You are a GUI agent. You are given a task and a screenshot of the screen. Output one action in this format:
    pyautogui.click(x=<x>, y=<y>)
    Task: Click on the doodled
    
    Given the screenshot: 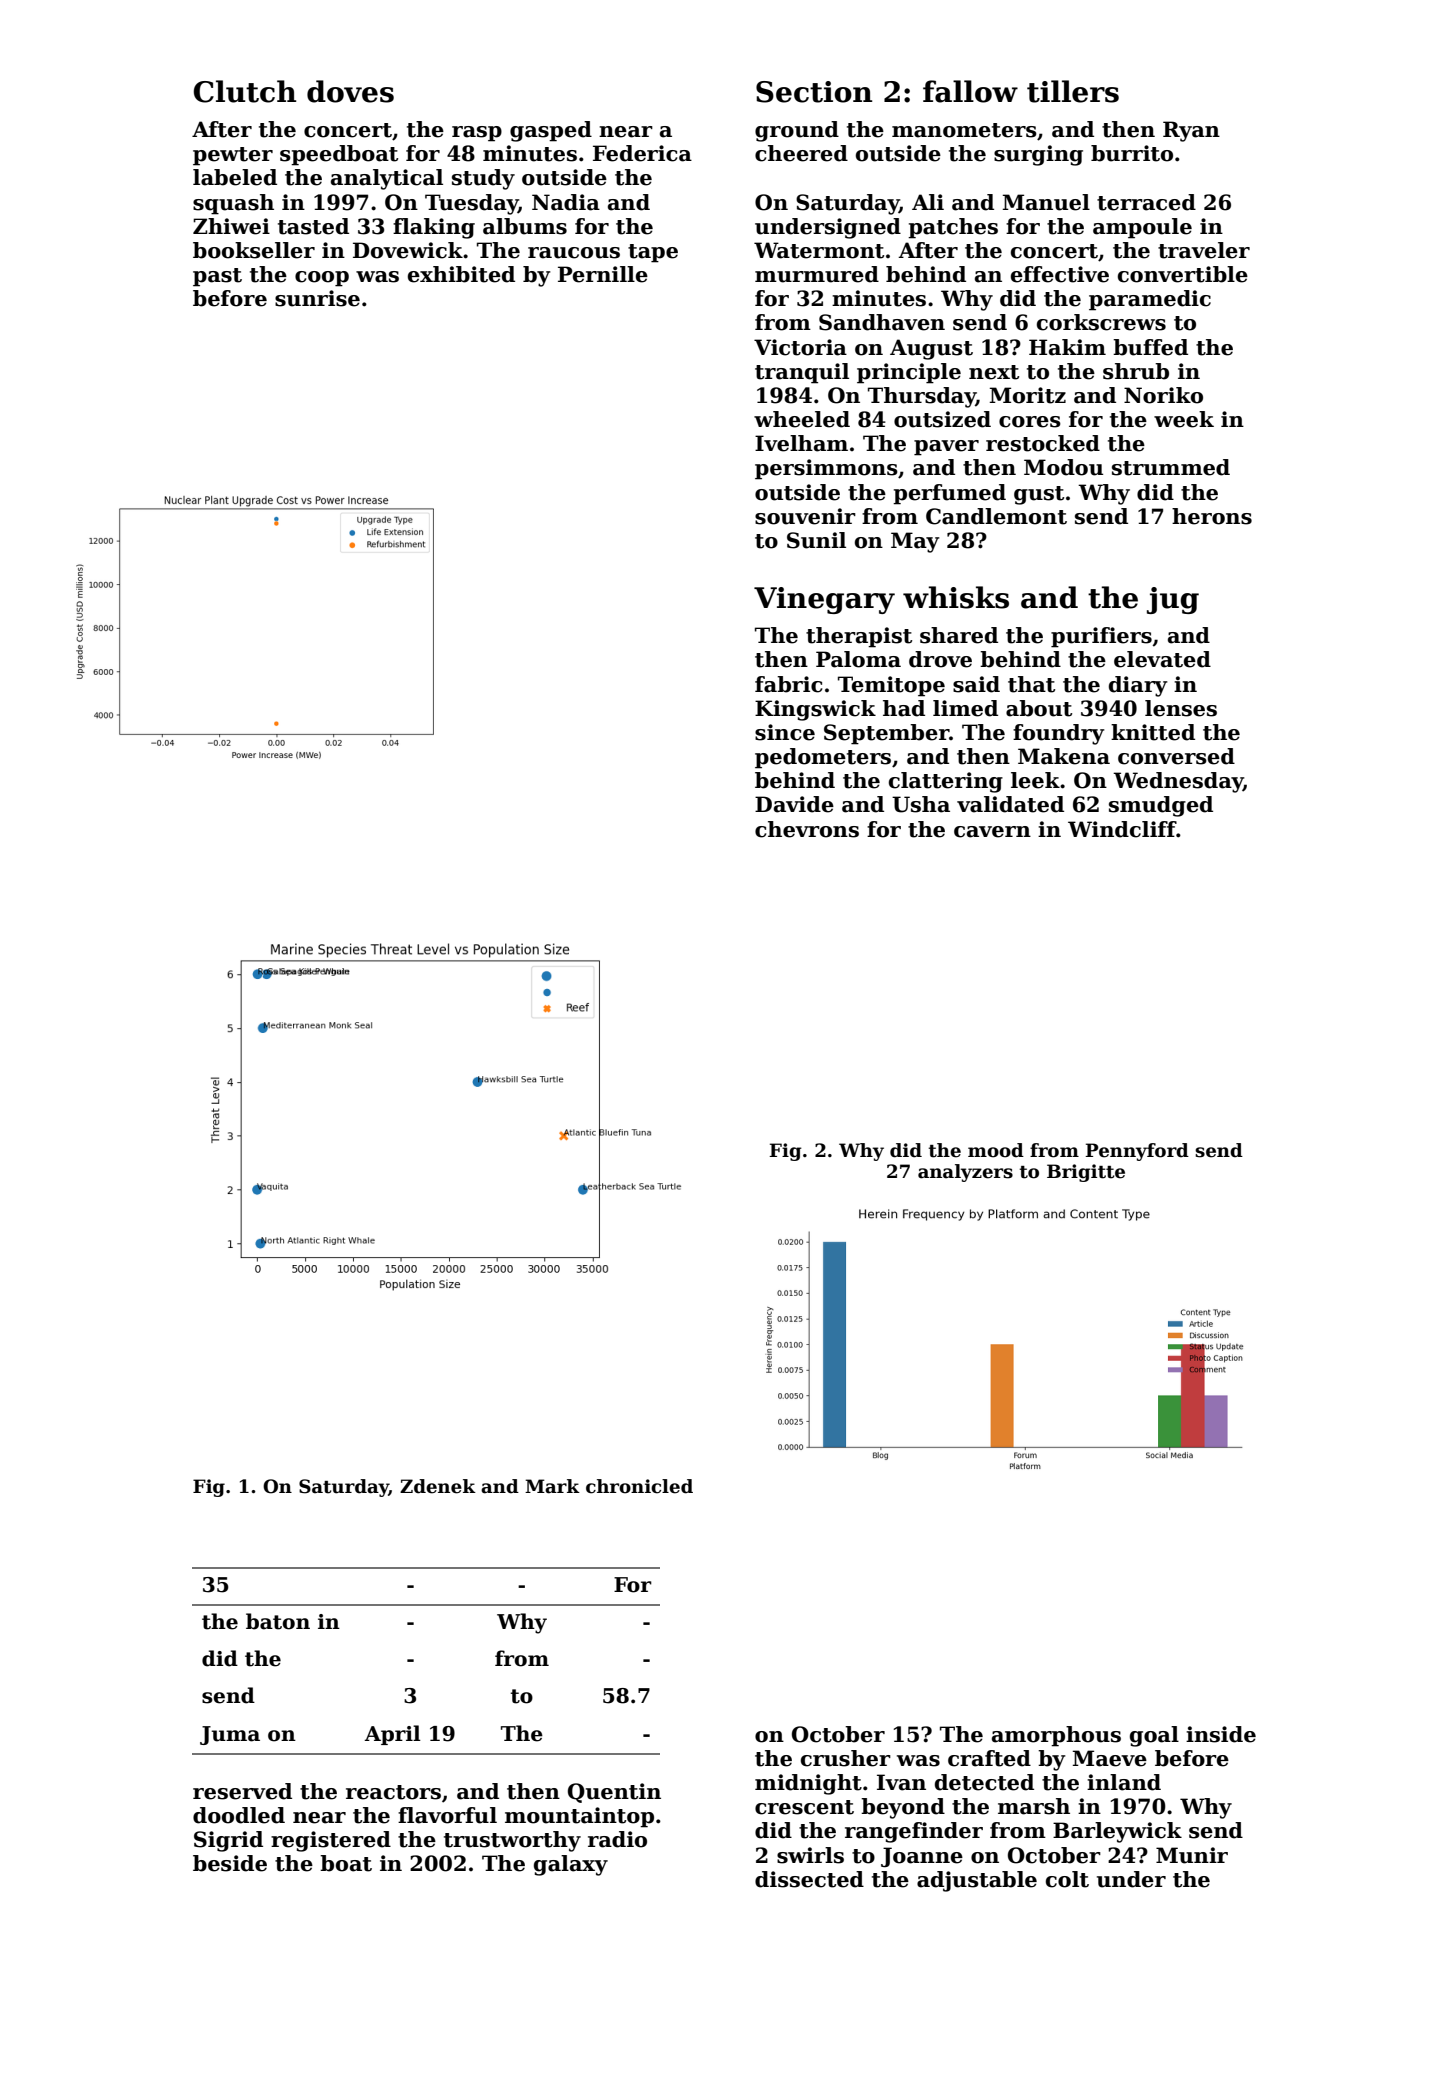 What is the action you would take?
    pyautogui.click(x=239, y=1815)
